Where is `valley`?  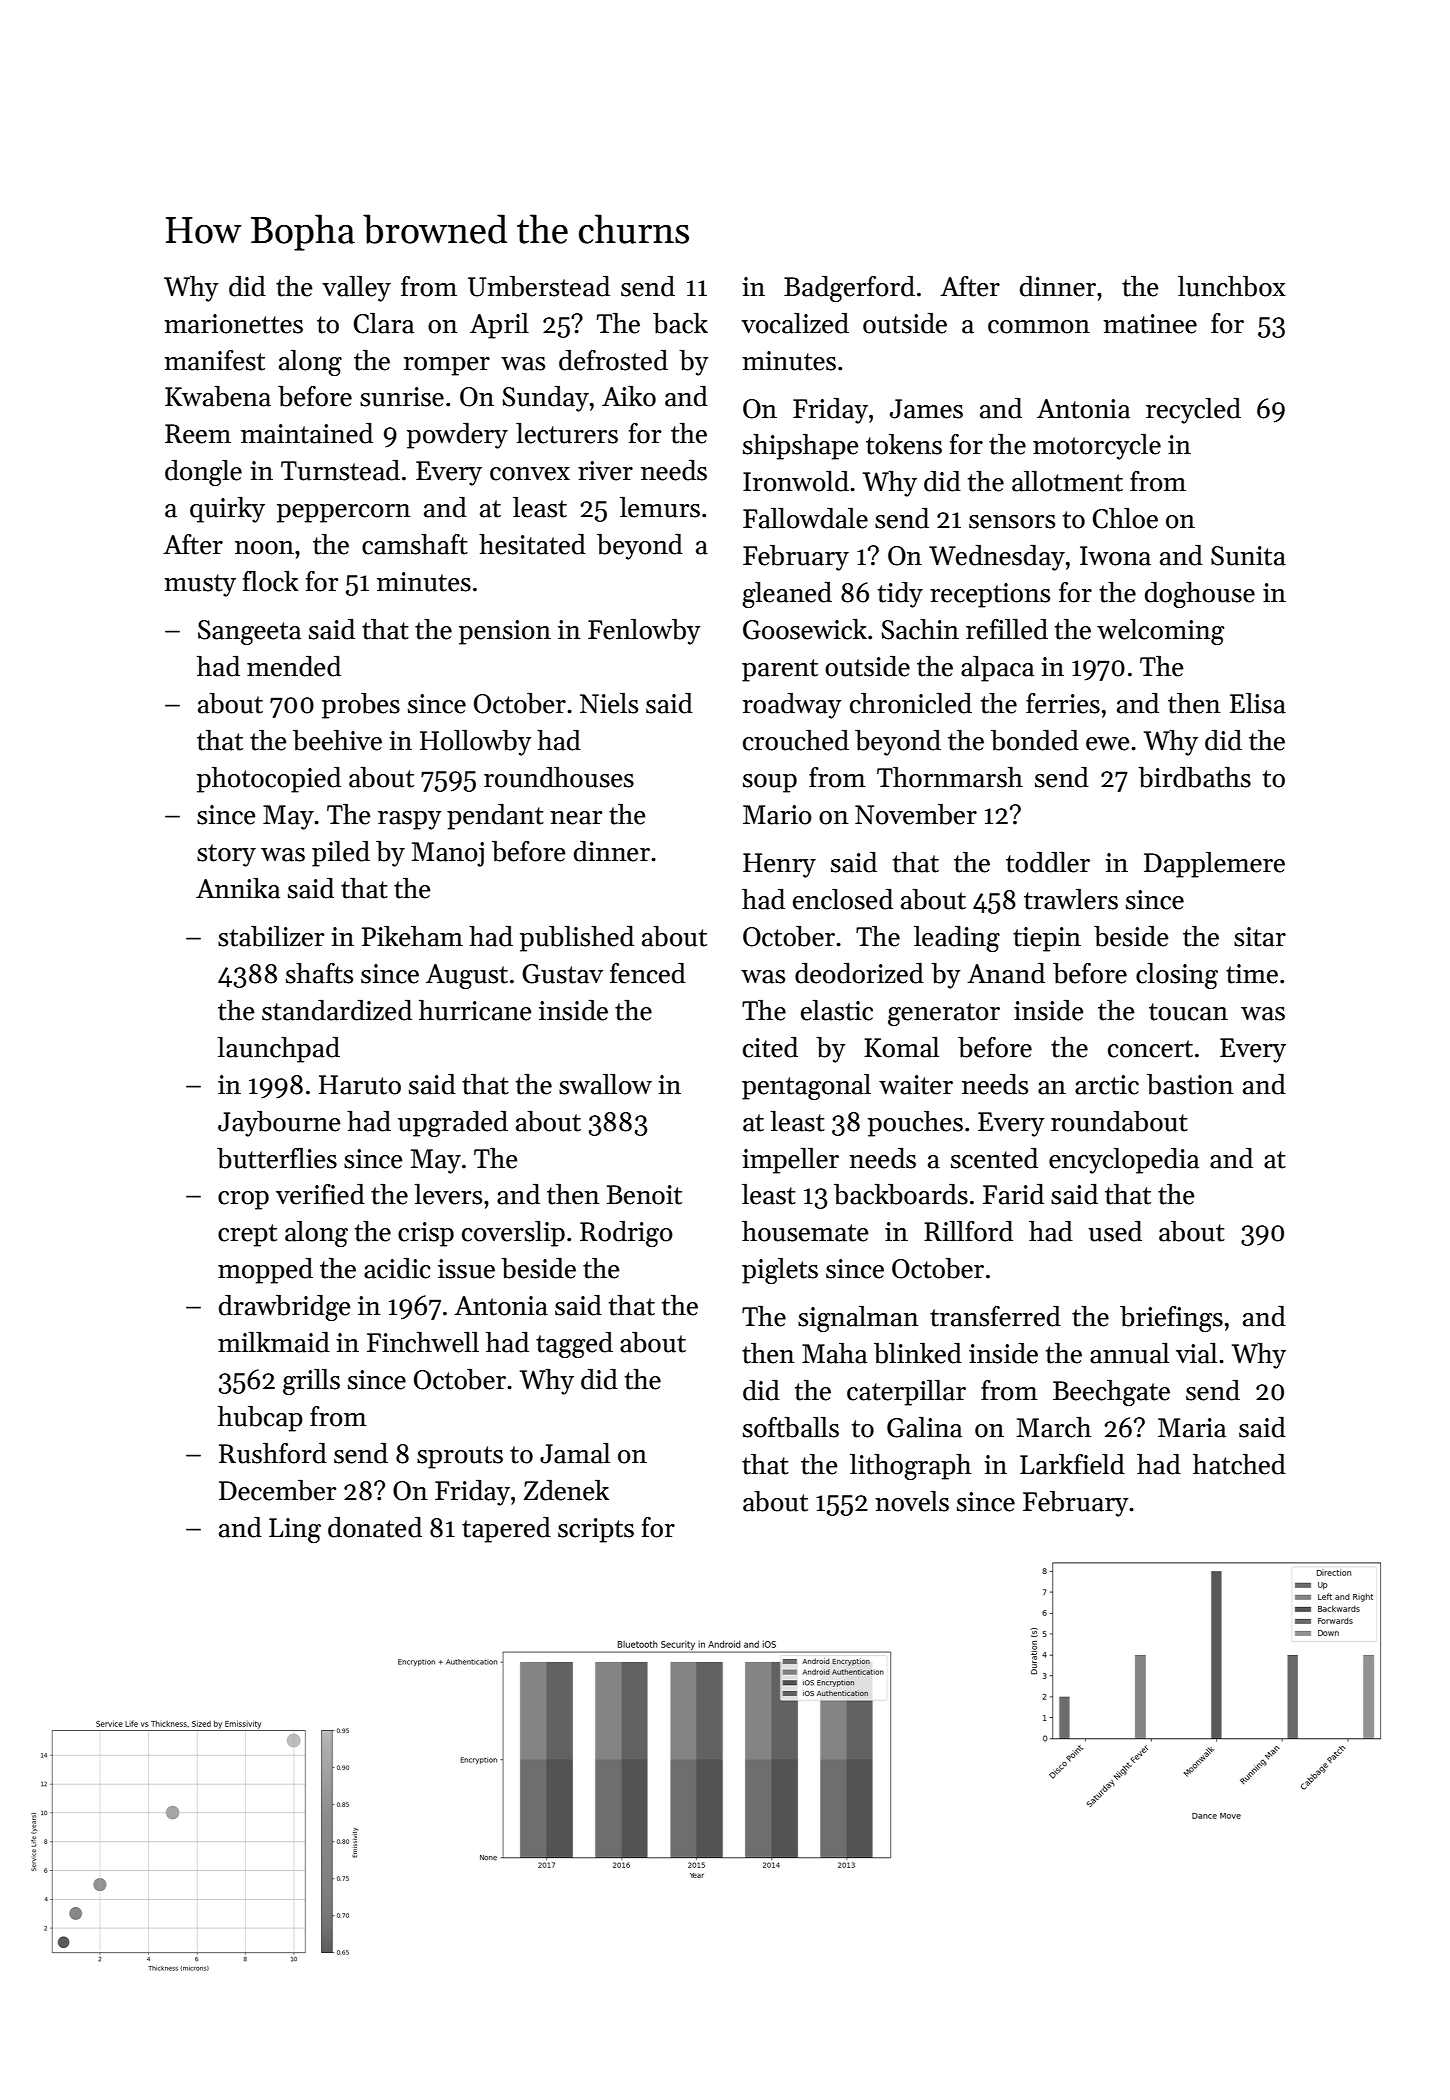
valley is located at coordinates (356, 289).
